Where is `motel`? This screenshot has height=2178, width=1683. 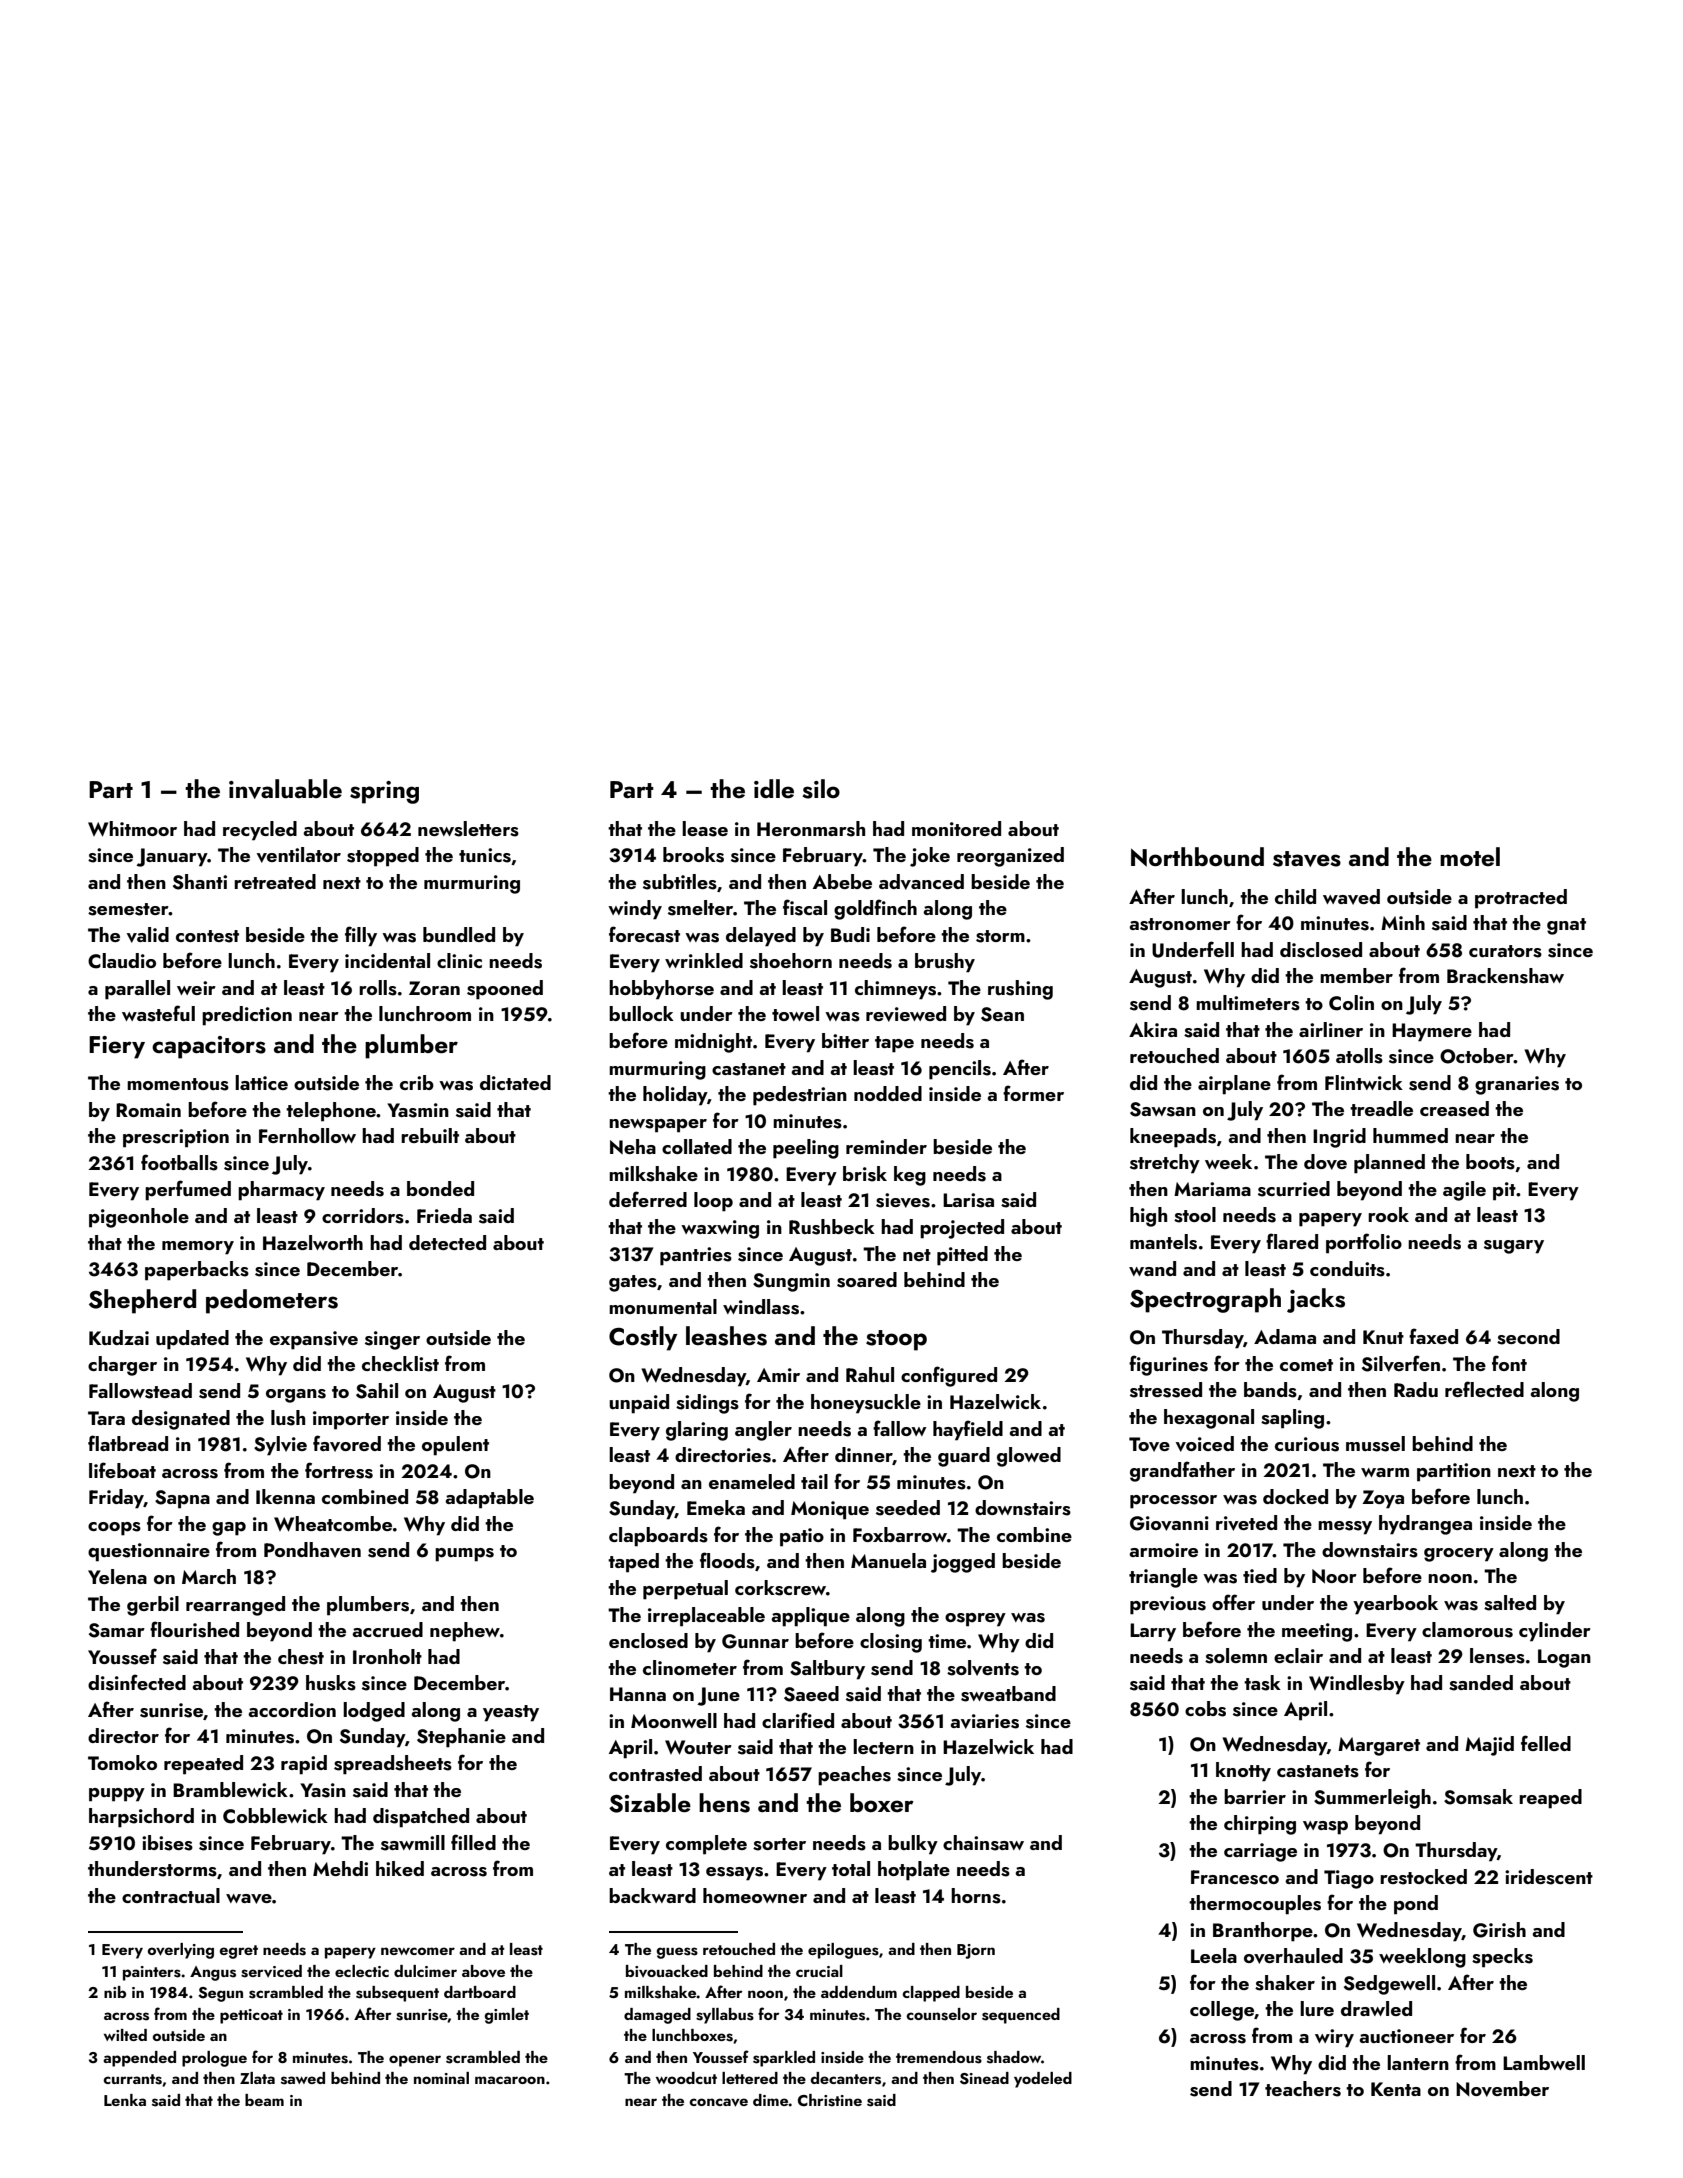
motel is located at coordinates (1470, 856).
